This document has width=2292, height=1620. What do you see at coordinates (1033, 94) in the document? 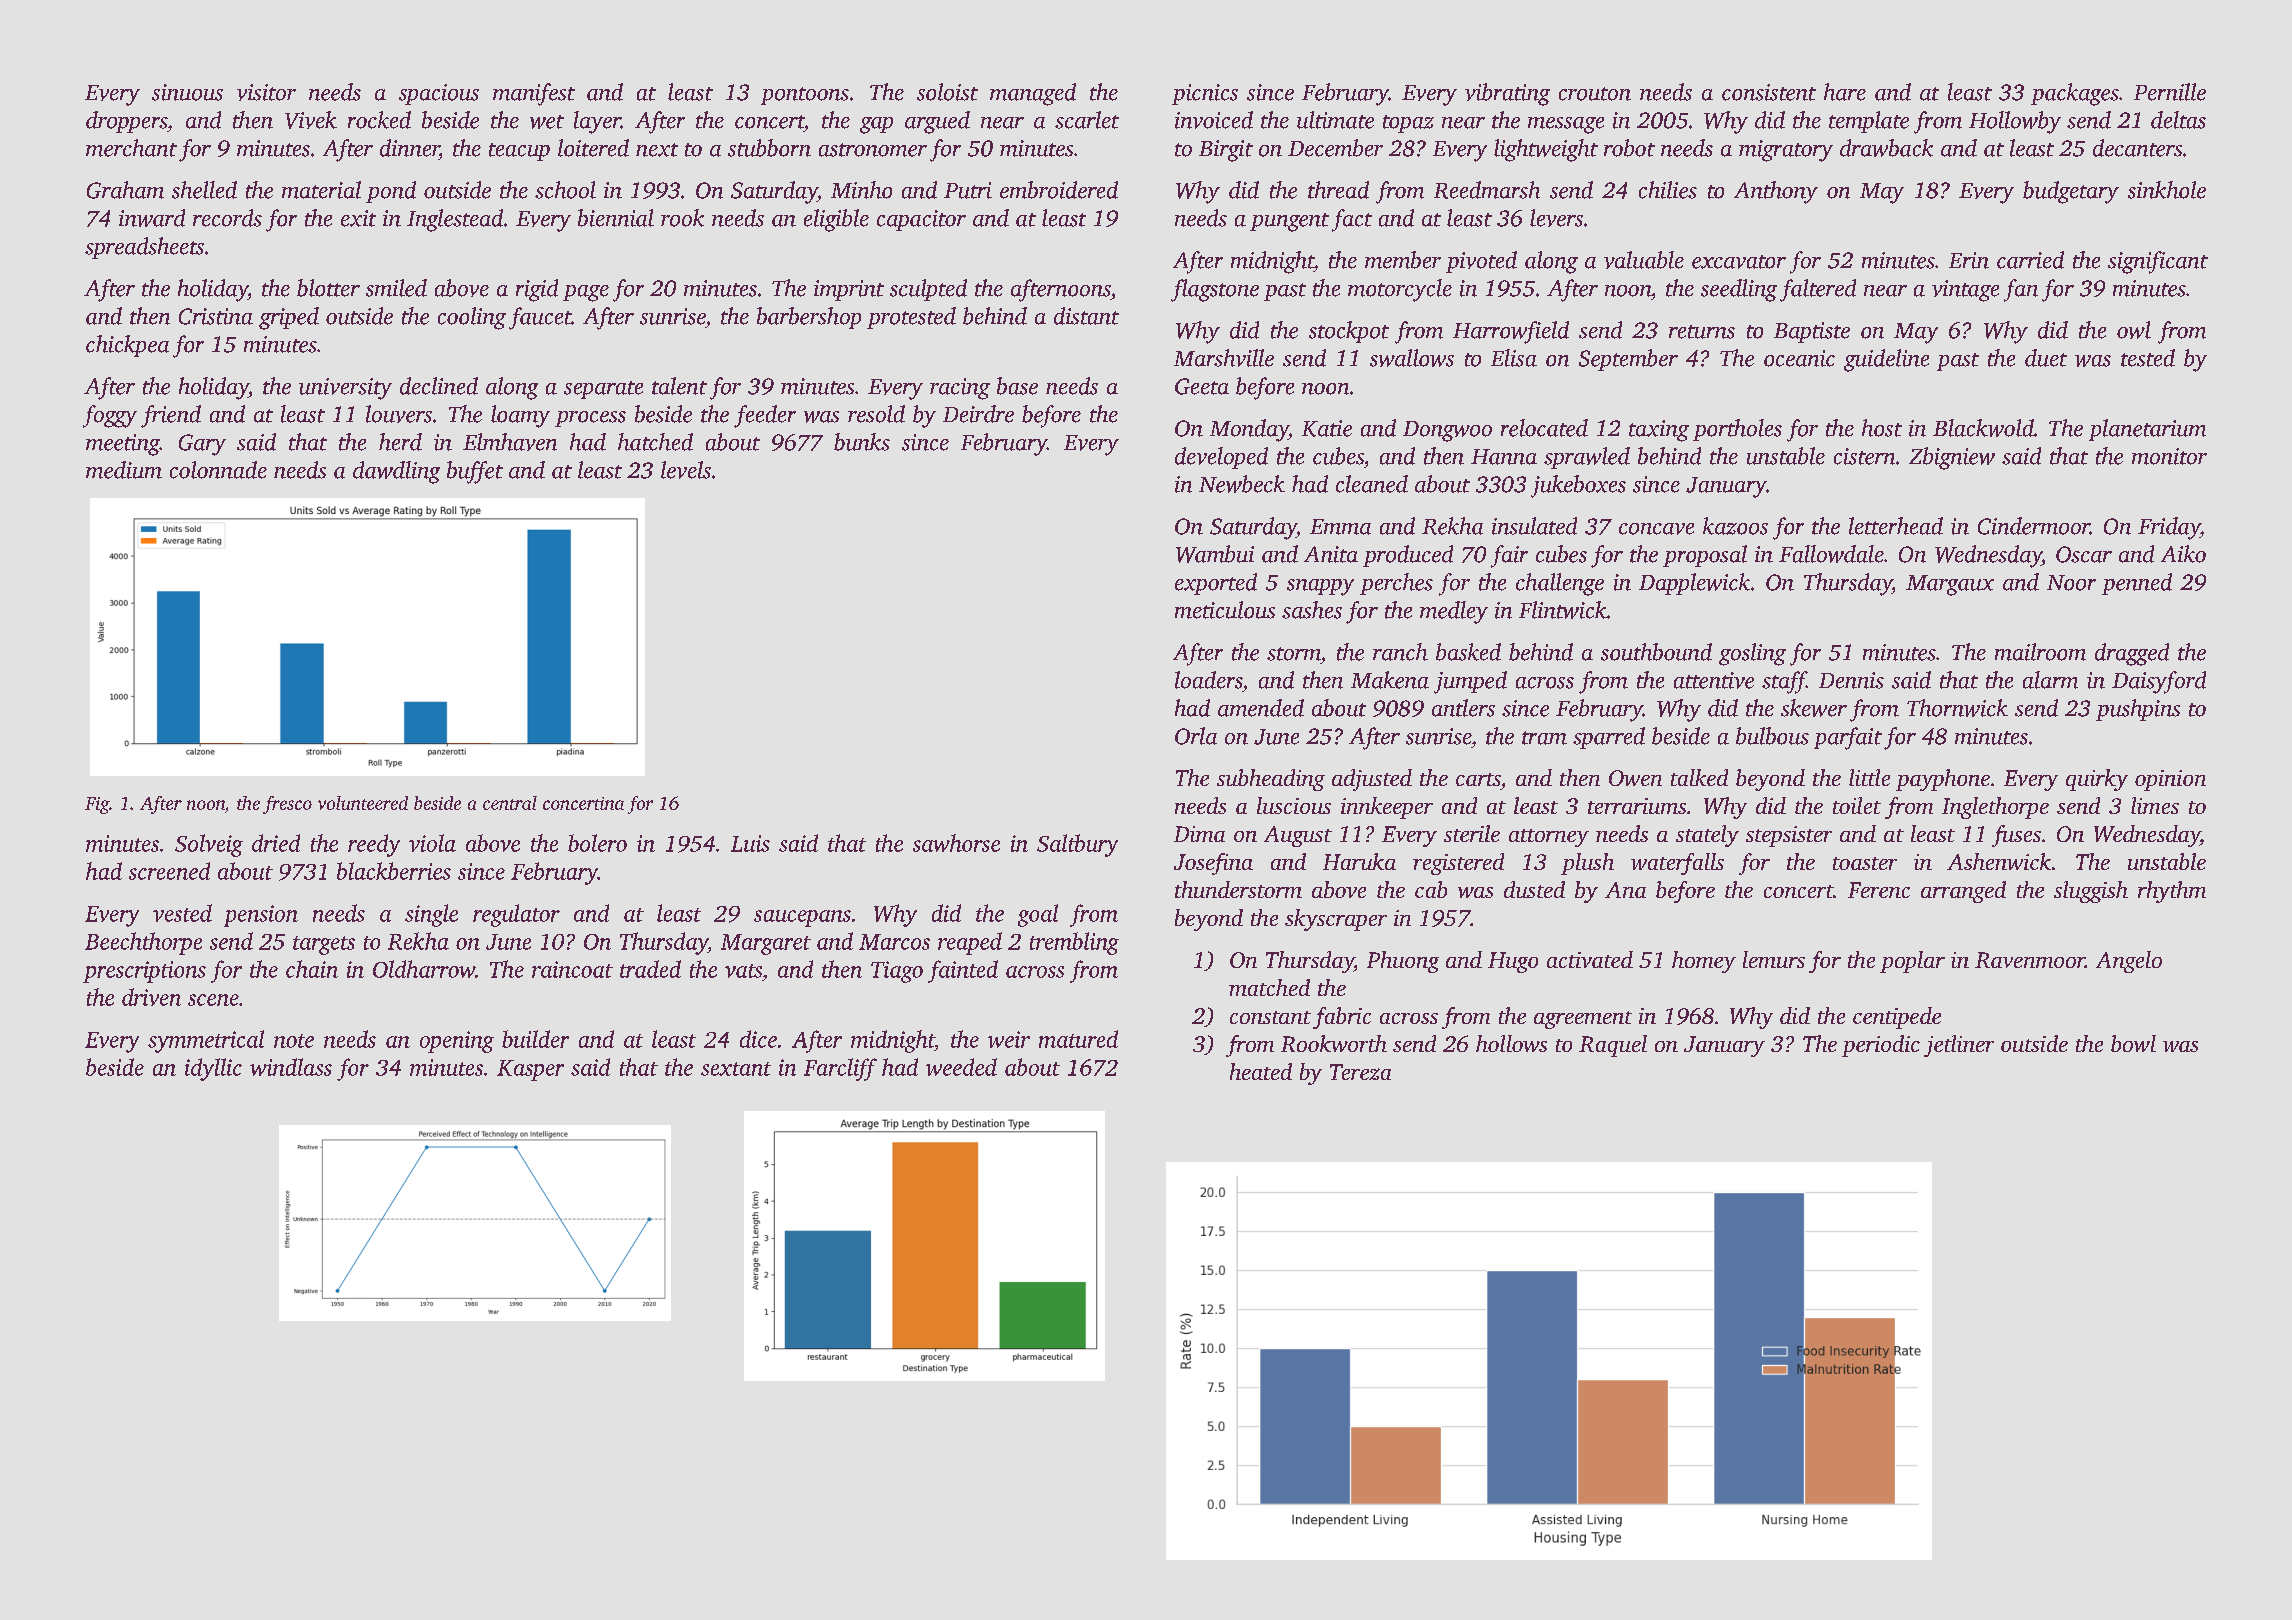
I see `managed` at bounding box center [1033, 94].
